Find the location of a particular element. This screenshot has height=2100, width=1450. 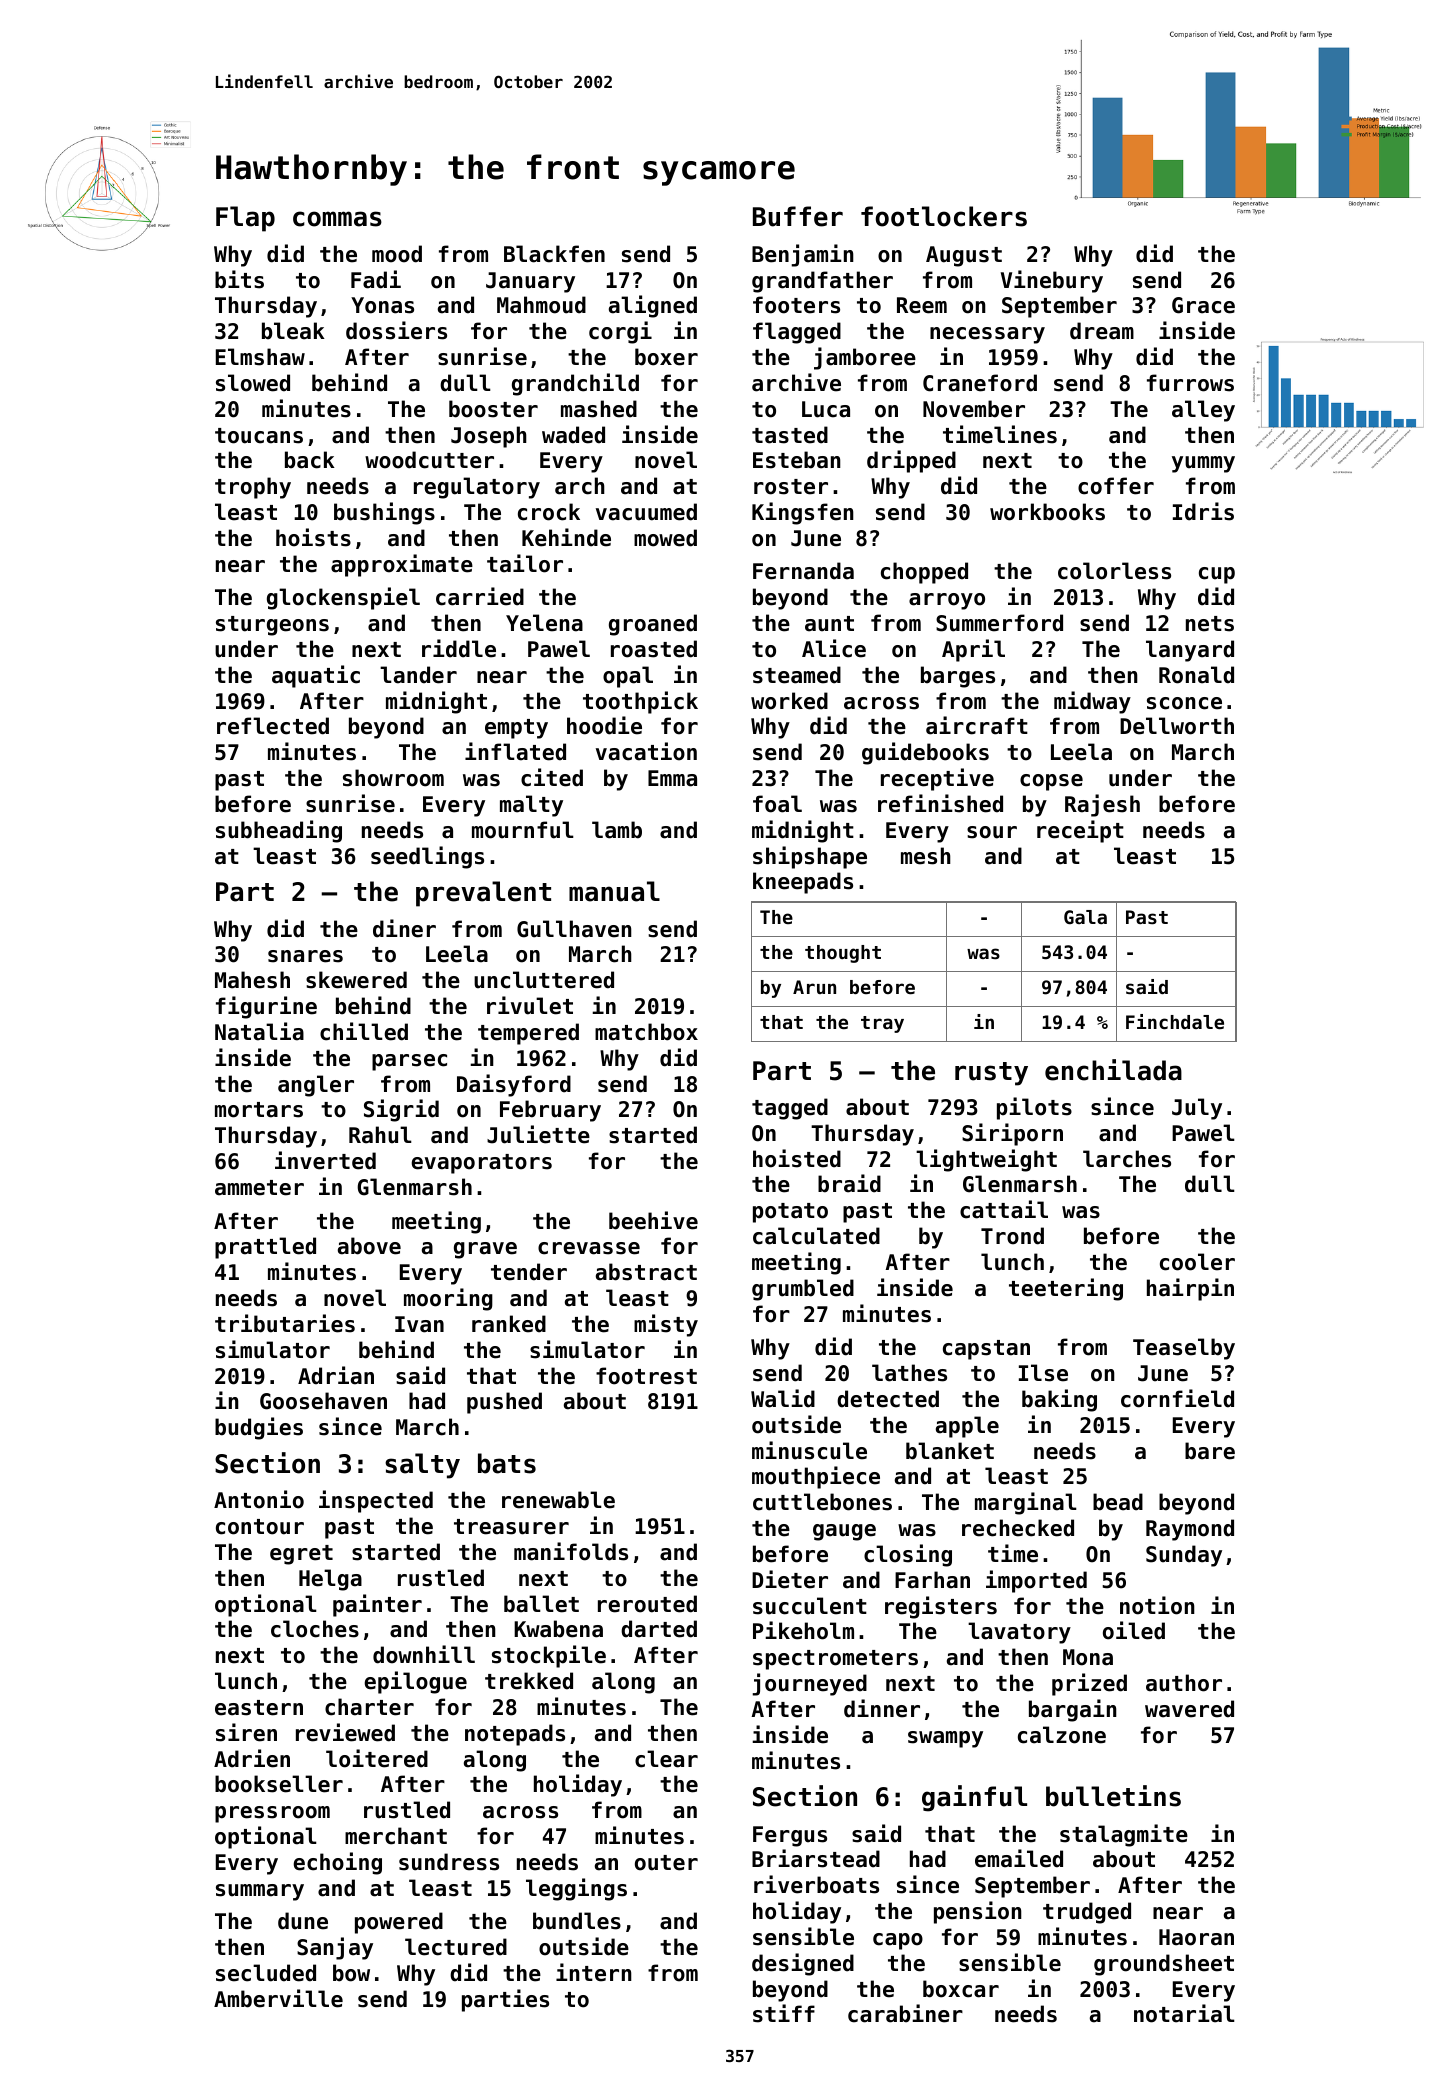

cooler is located at coordinates (1197, 1262).
